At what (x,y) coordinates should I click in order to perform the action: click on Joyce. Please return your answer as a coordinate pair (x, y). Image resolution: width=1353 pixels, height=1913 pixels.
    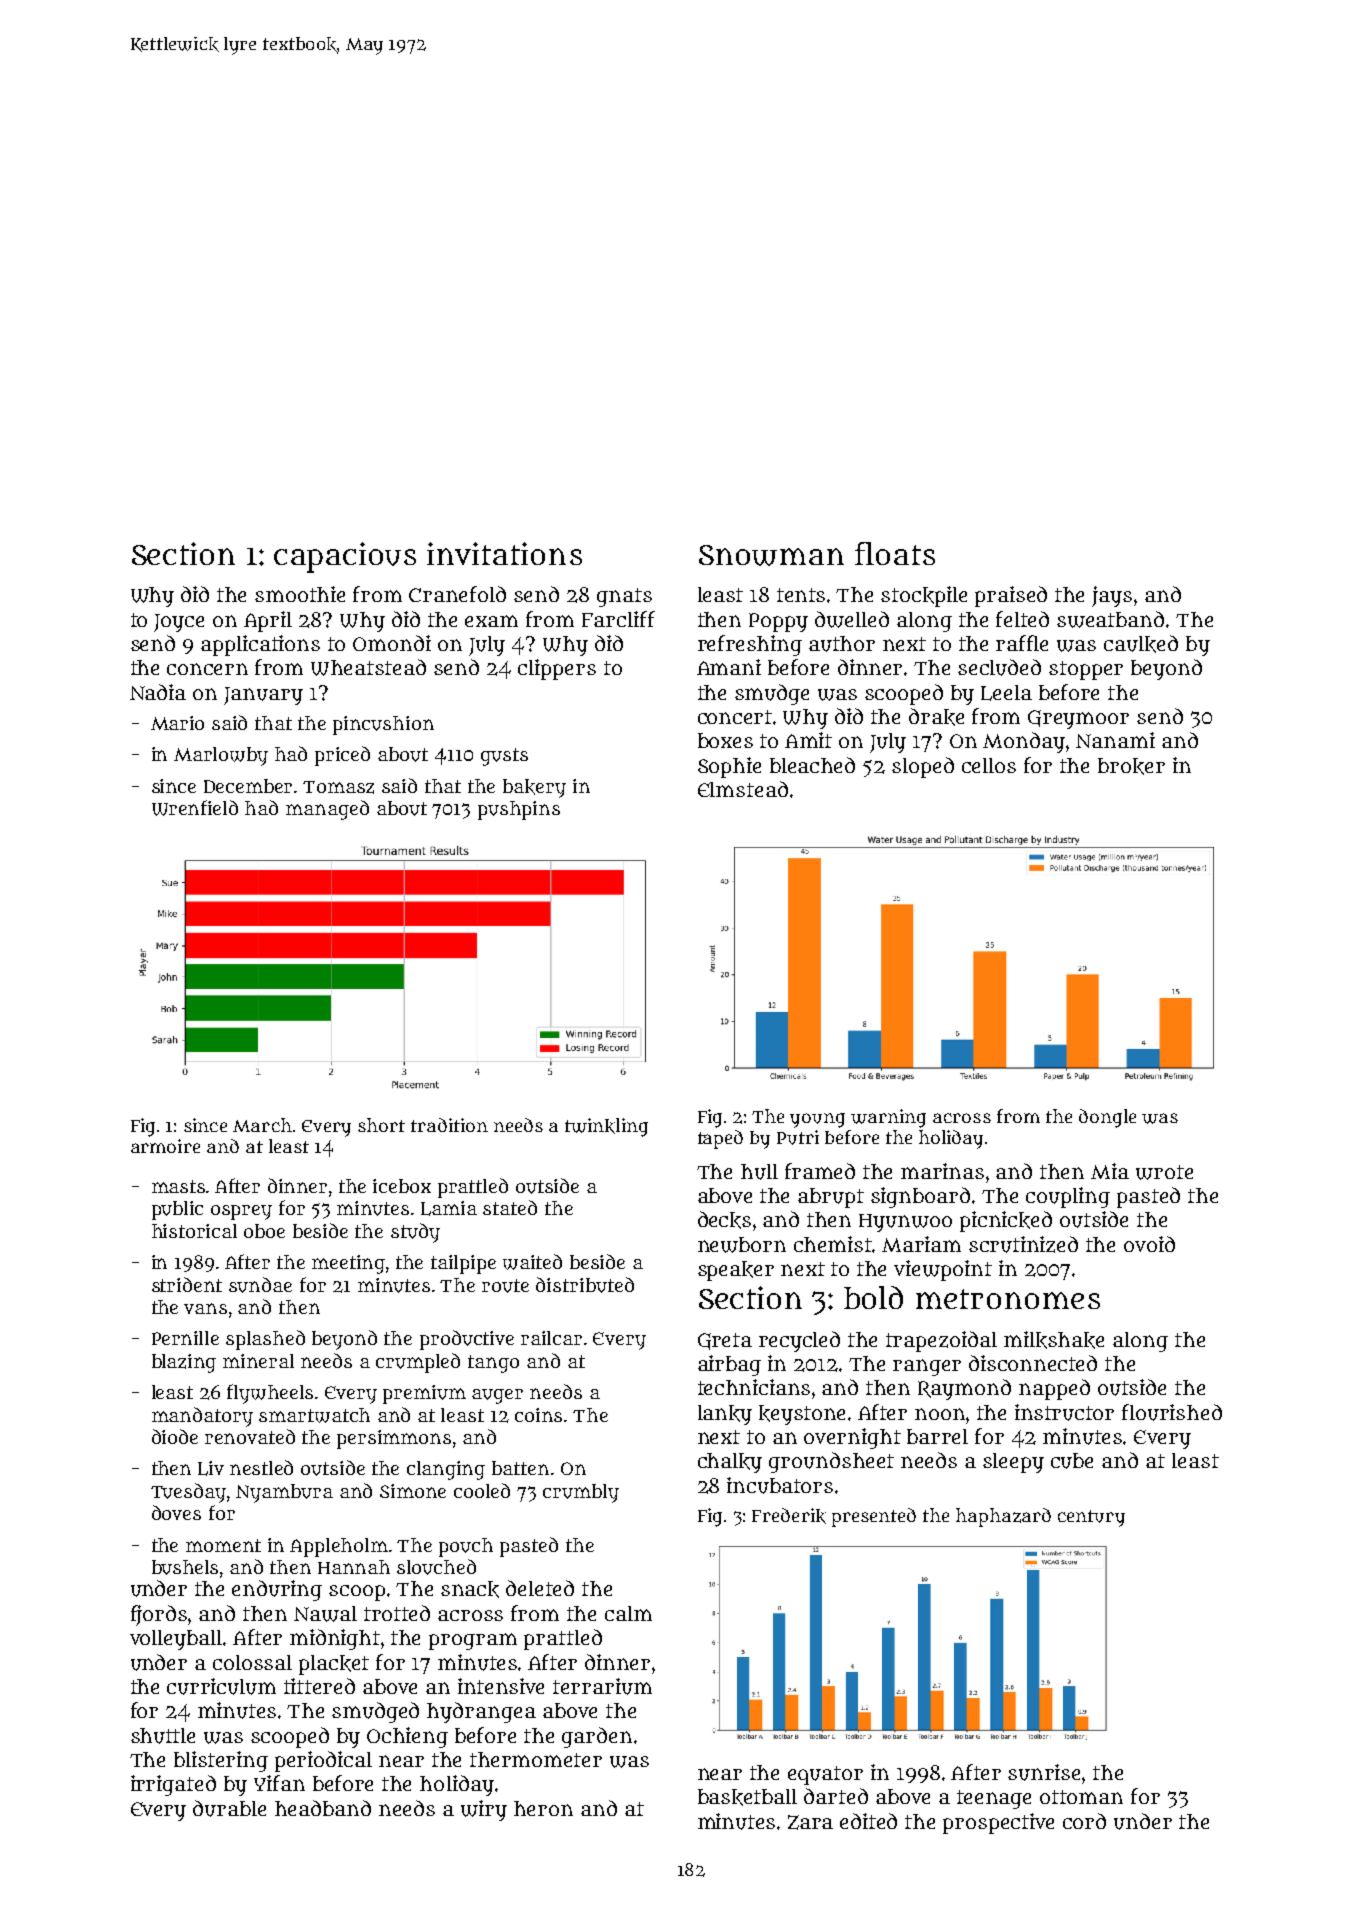
    Looking at the image, I should click on (179, 623).
